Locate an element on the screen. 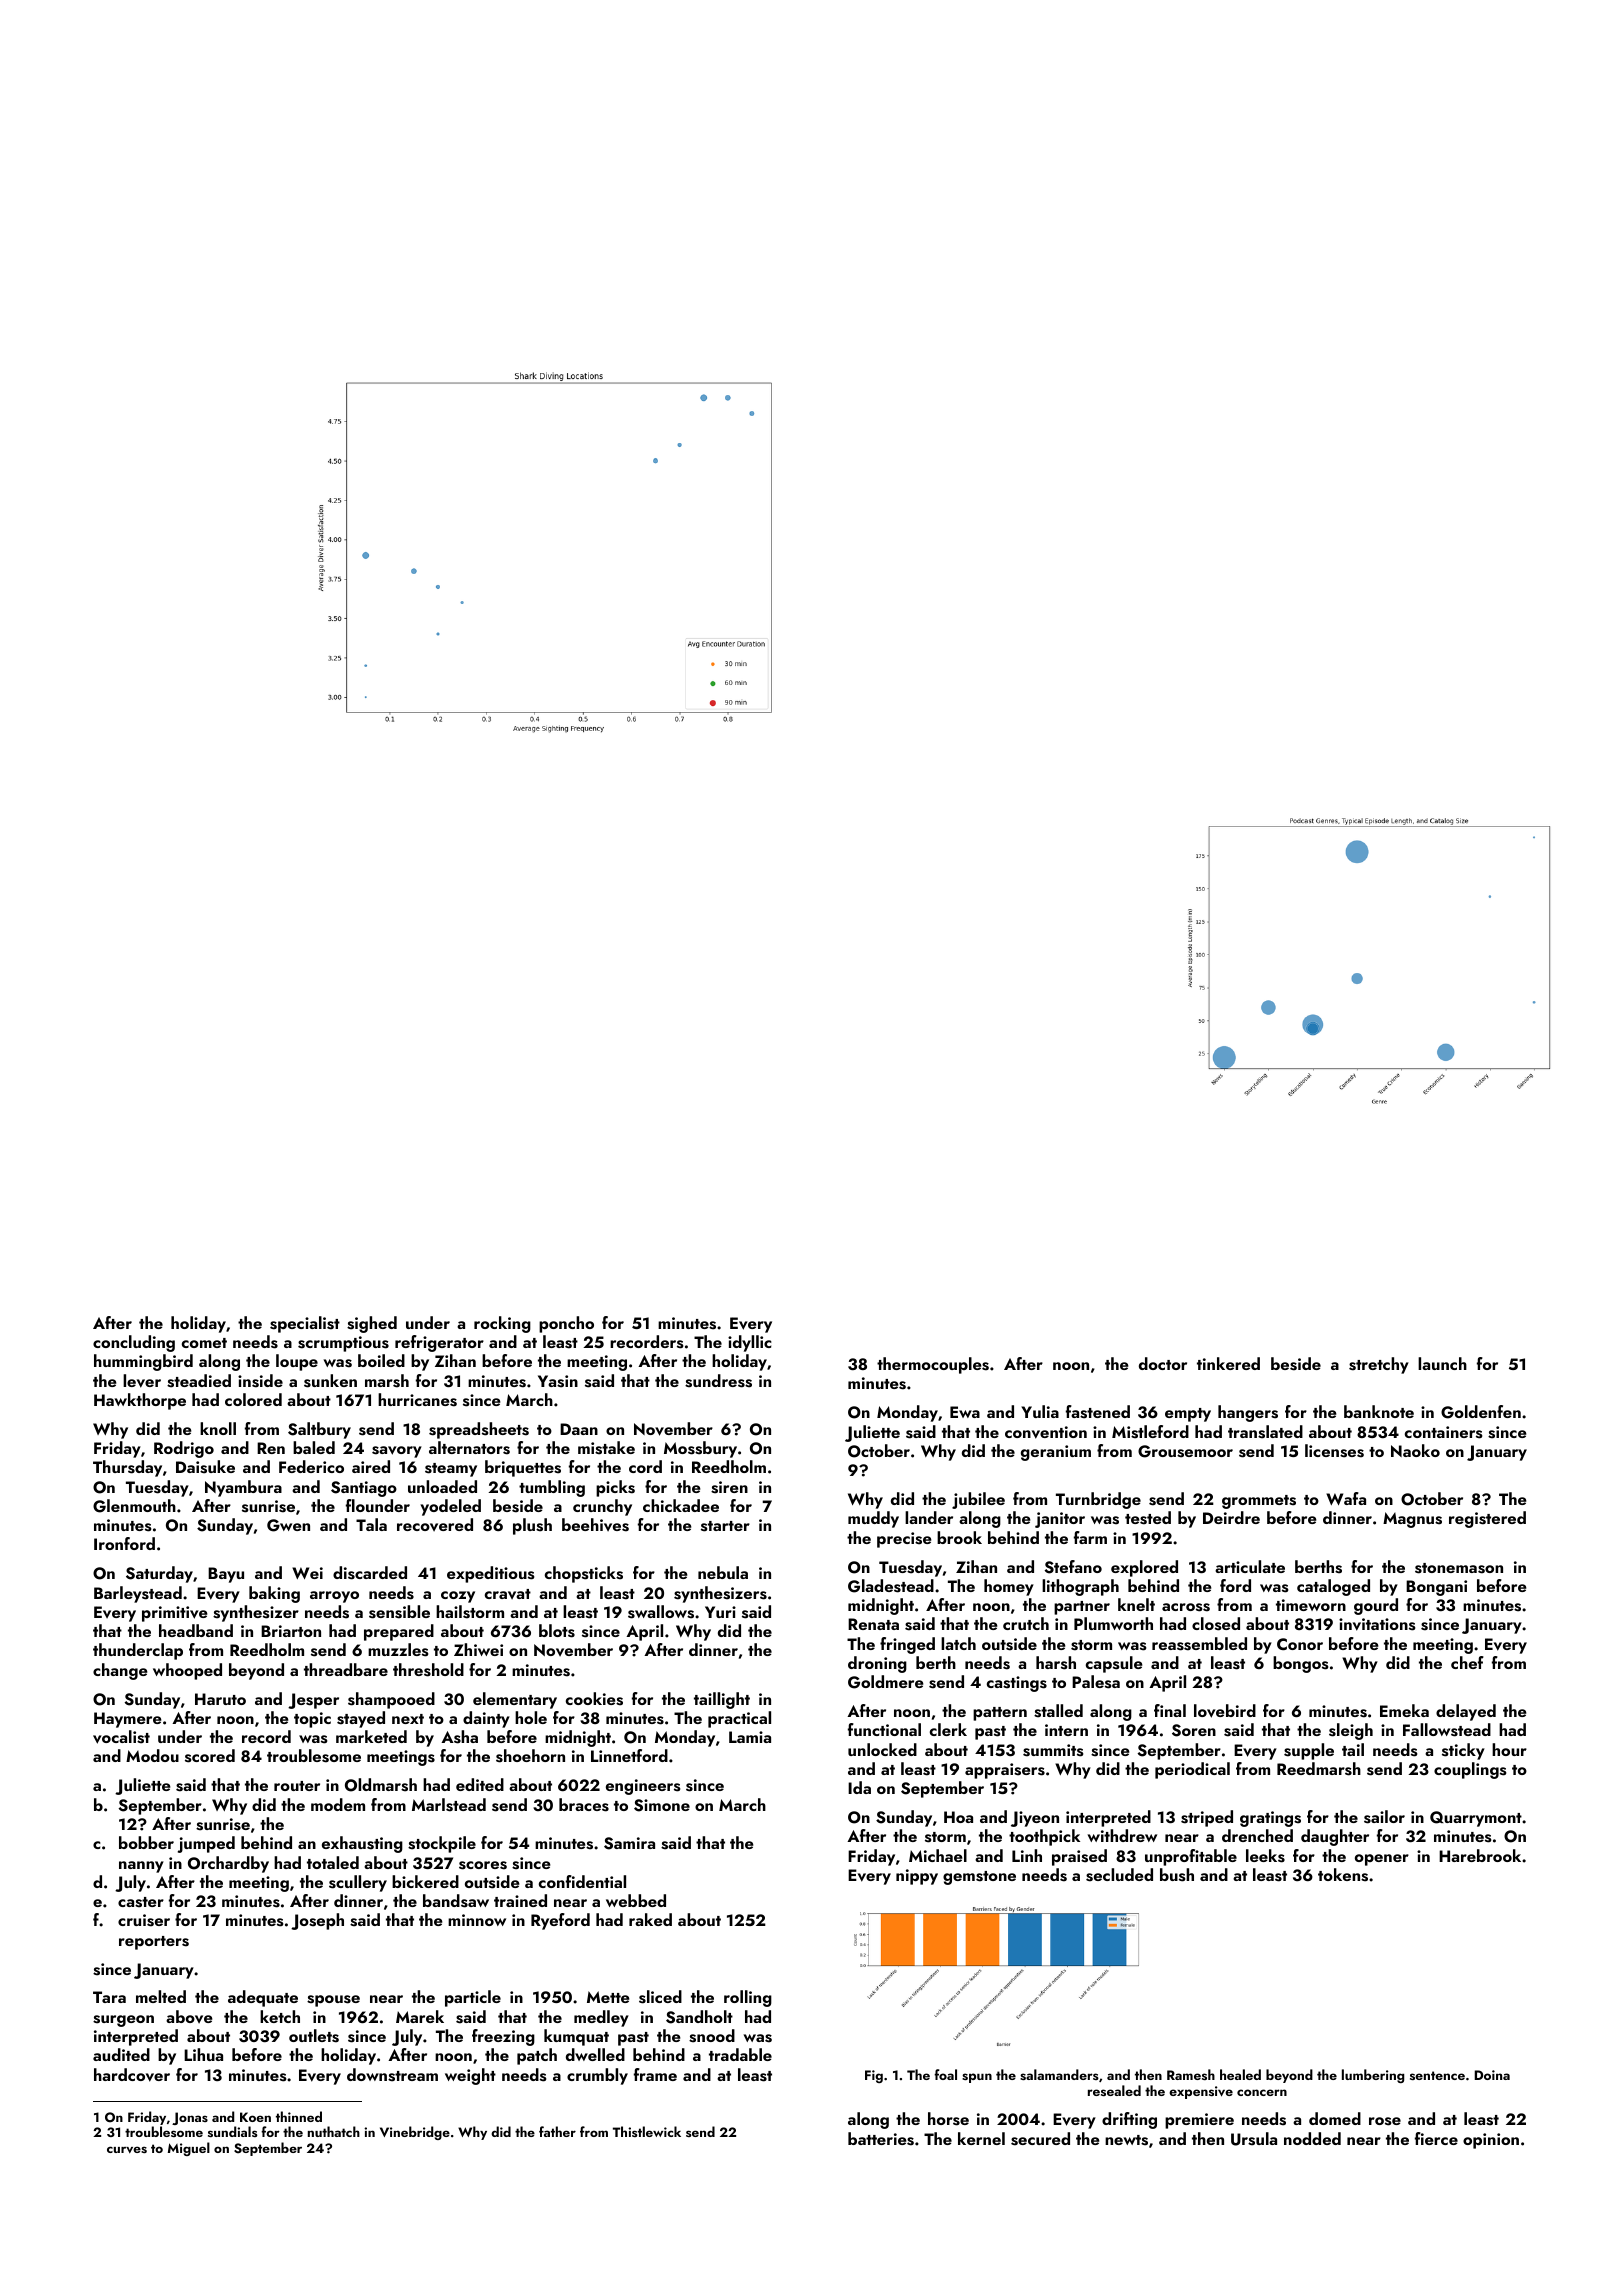 The width and height of the screenshot is (1620, 2292). father is located at coordinates (557, 2131).
